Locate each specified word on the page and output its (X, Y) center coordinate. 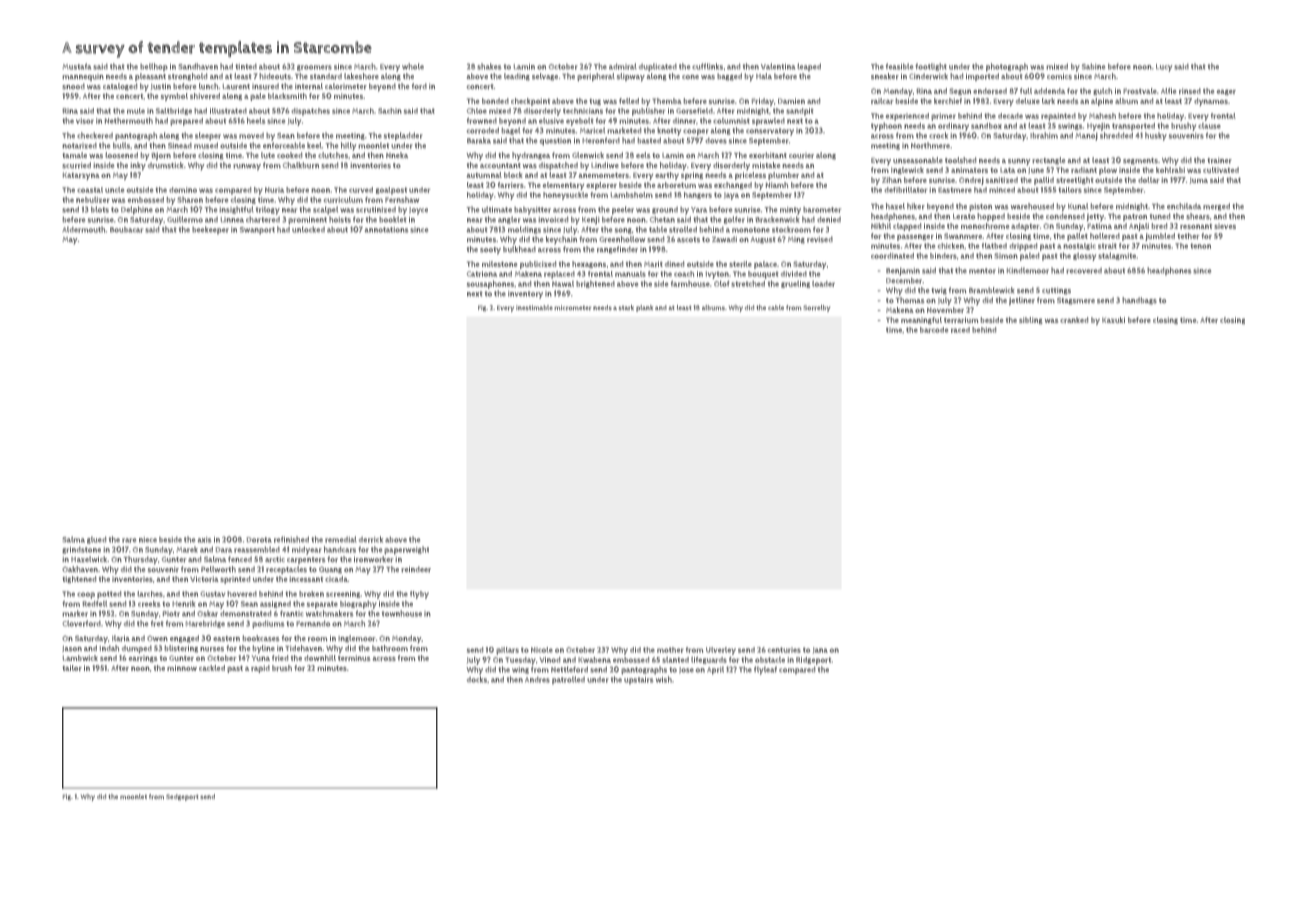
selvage (545, 77)
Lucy (1164, 68)
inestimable (534, 307)
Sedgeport (182, 797)
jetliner (1022, 301)
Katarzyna (81, 176)
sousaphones (490, 284)
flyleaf (765, 670)
